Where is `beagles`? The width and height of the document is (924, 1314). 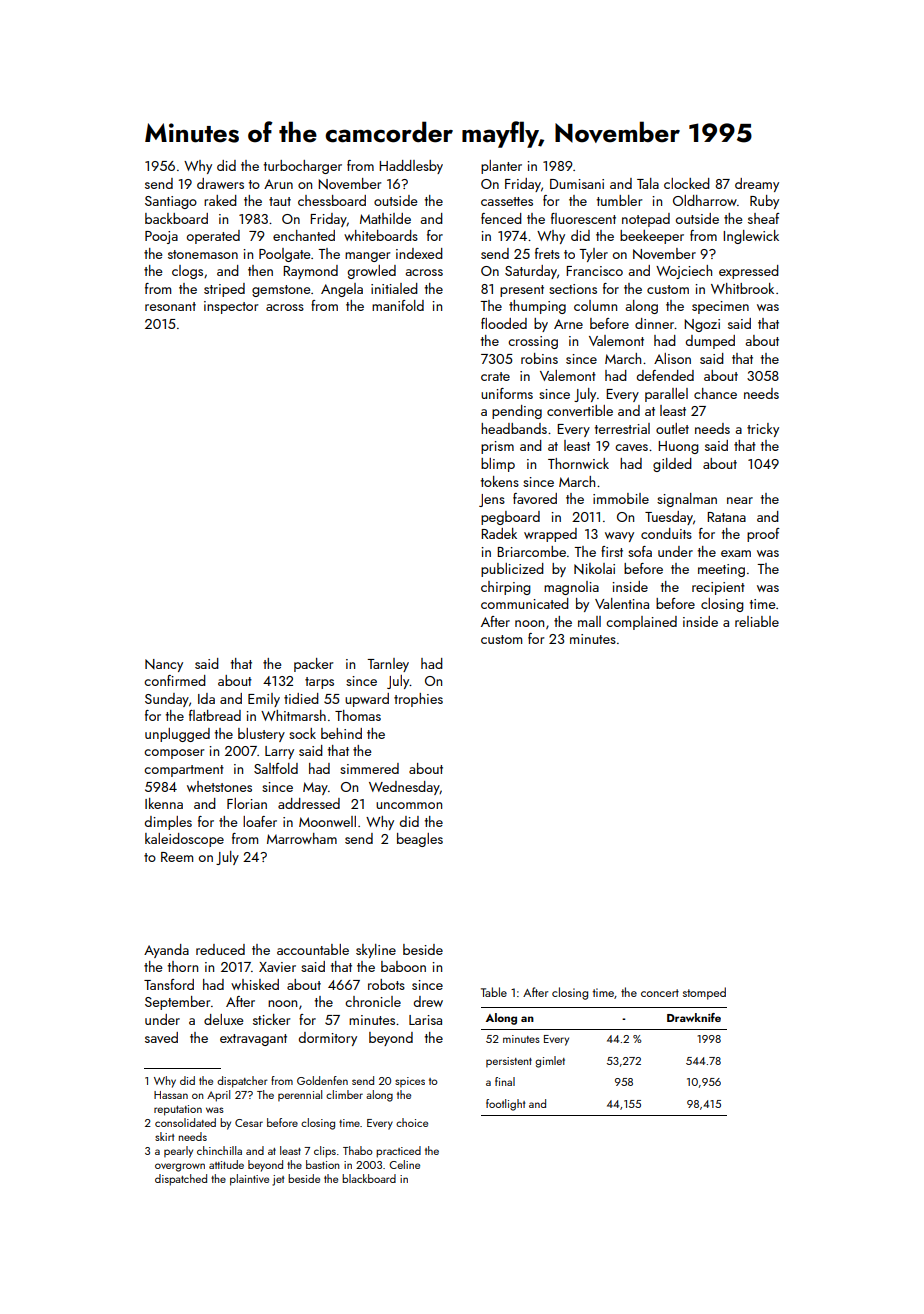 beagles is located at coordinates (420, 840).
